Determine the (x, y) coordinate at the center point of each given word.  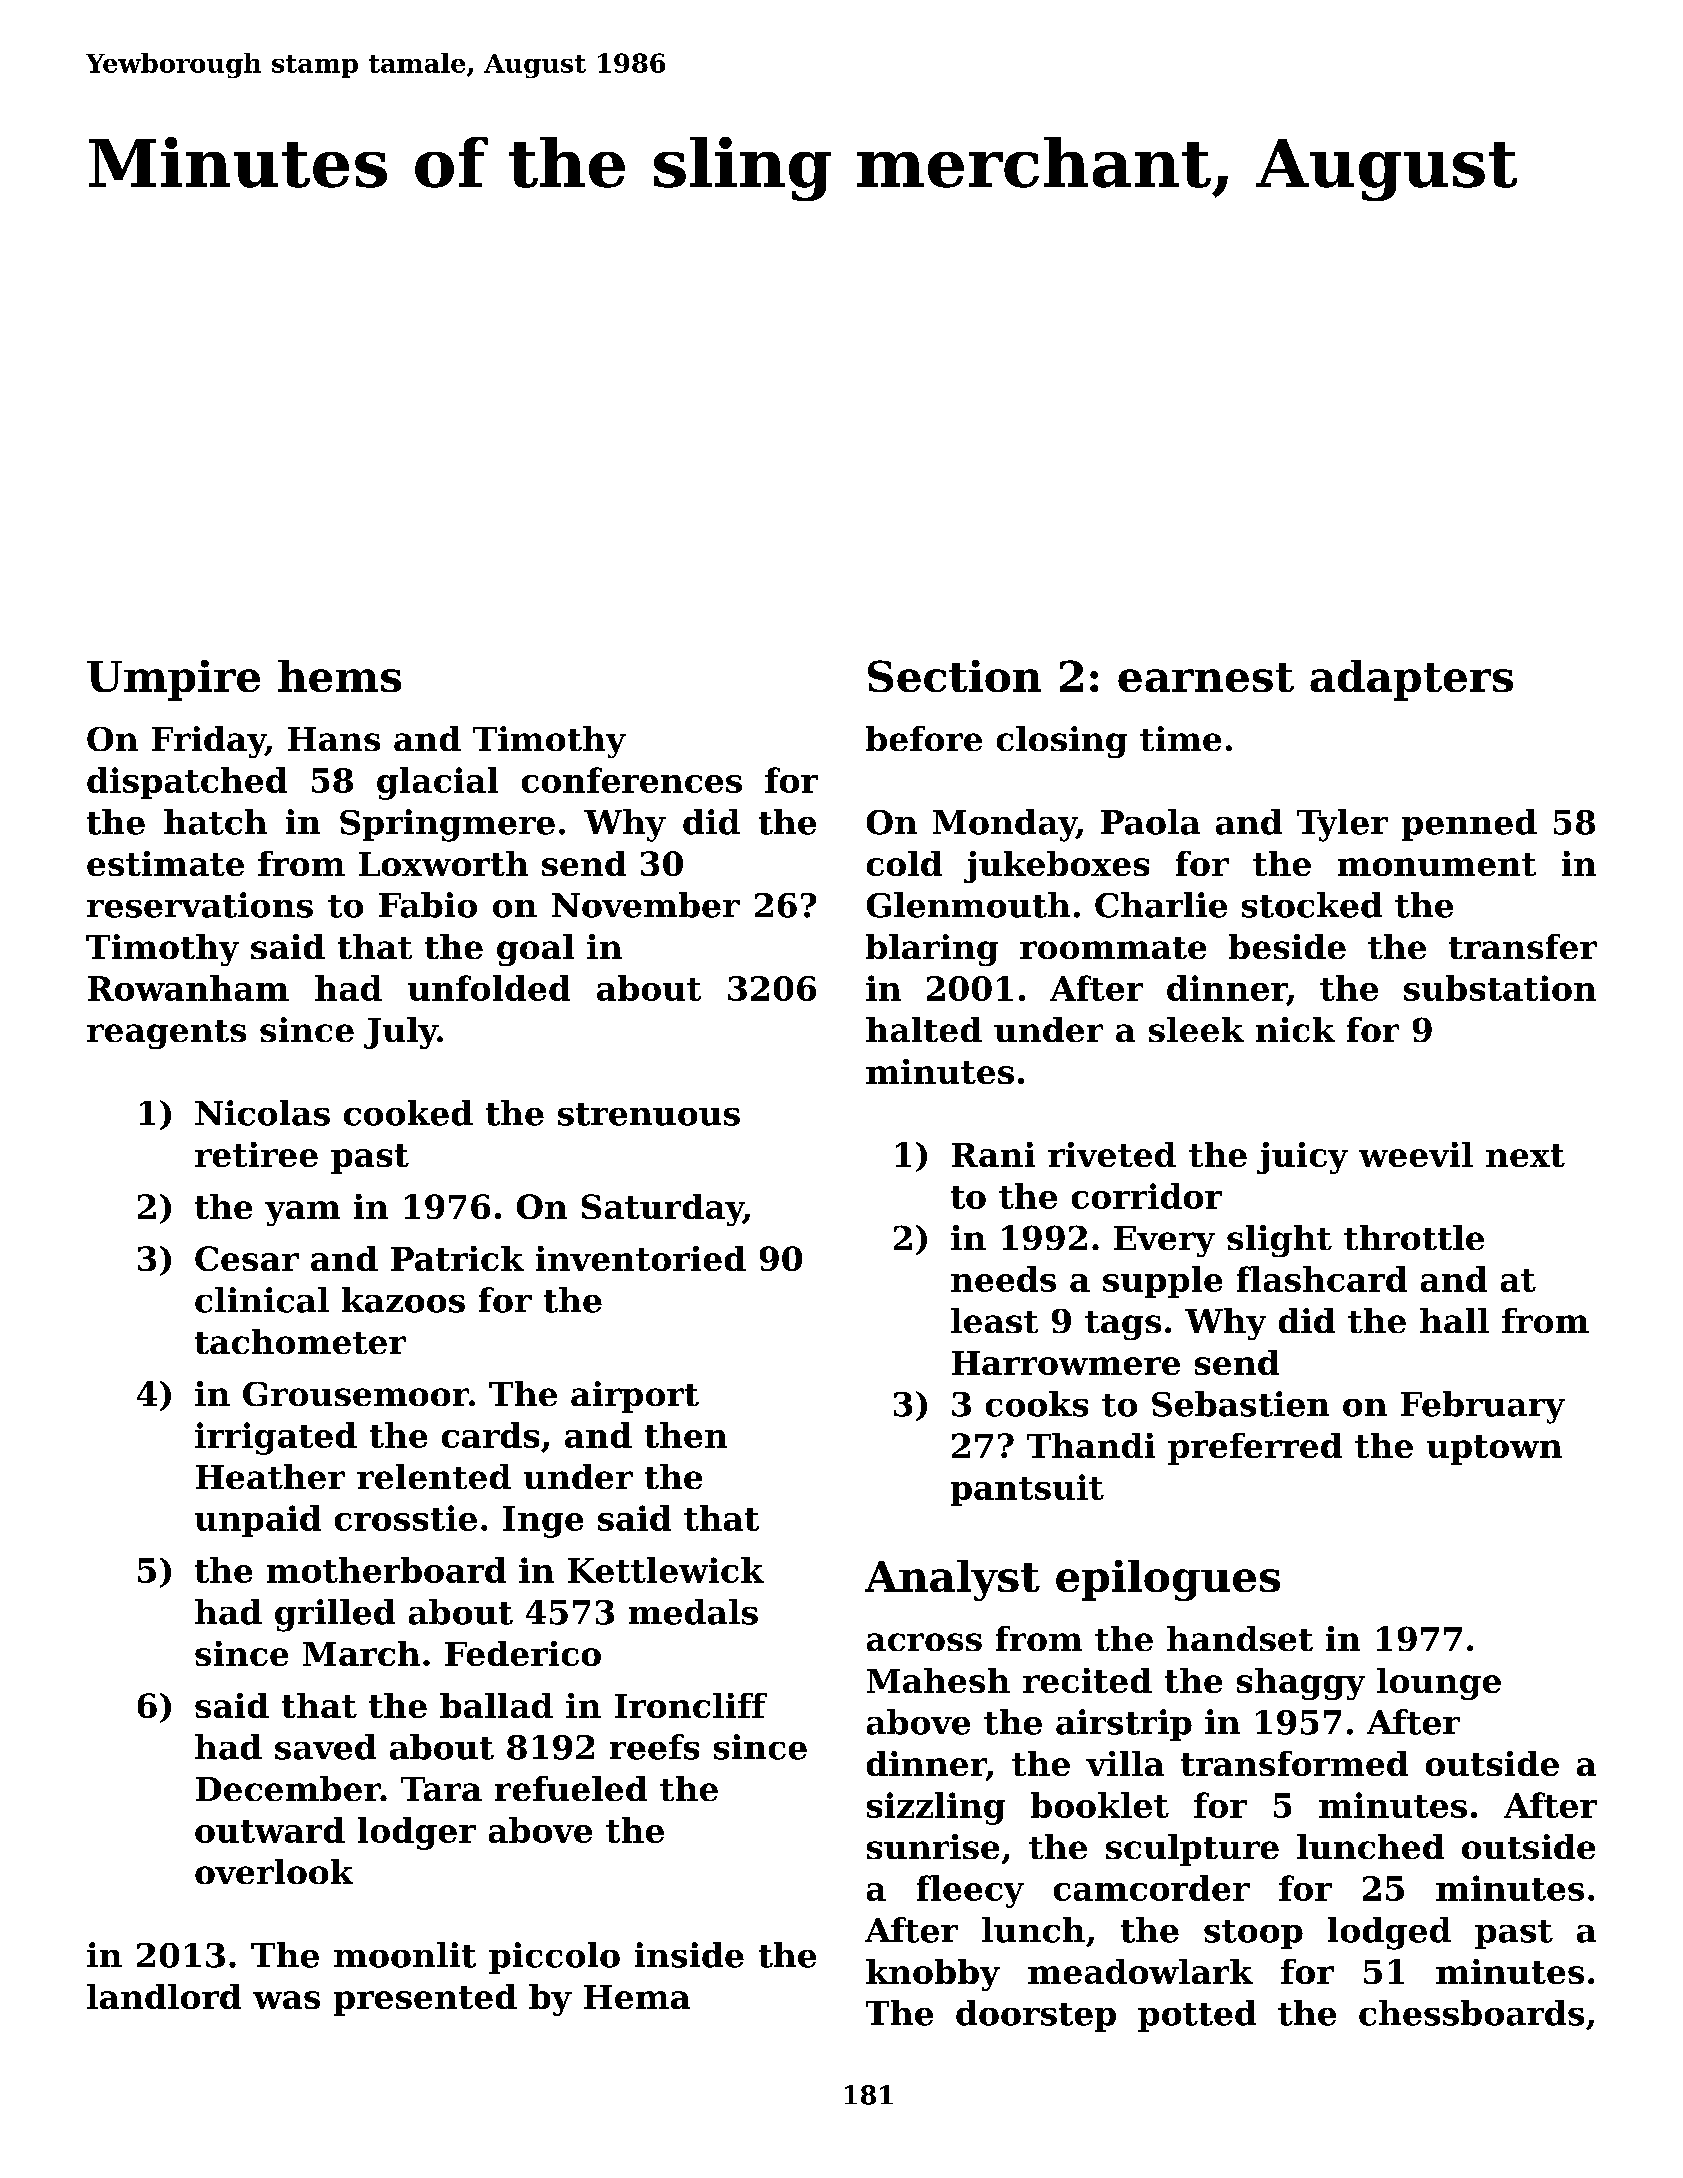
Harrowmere (1066, 1363)
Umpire (173, 680)
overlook (274, 1871)
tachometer (300, 1341)
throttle (1414, 1237)
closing (1062, 742)
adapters (1411, 680)
